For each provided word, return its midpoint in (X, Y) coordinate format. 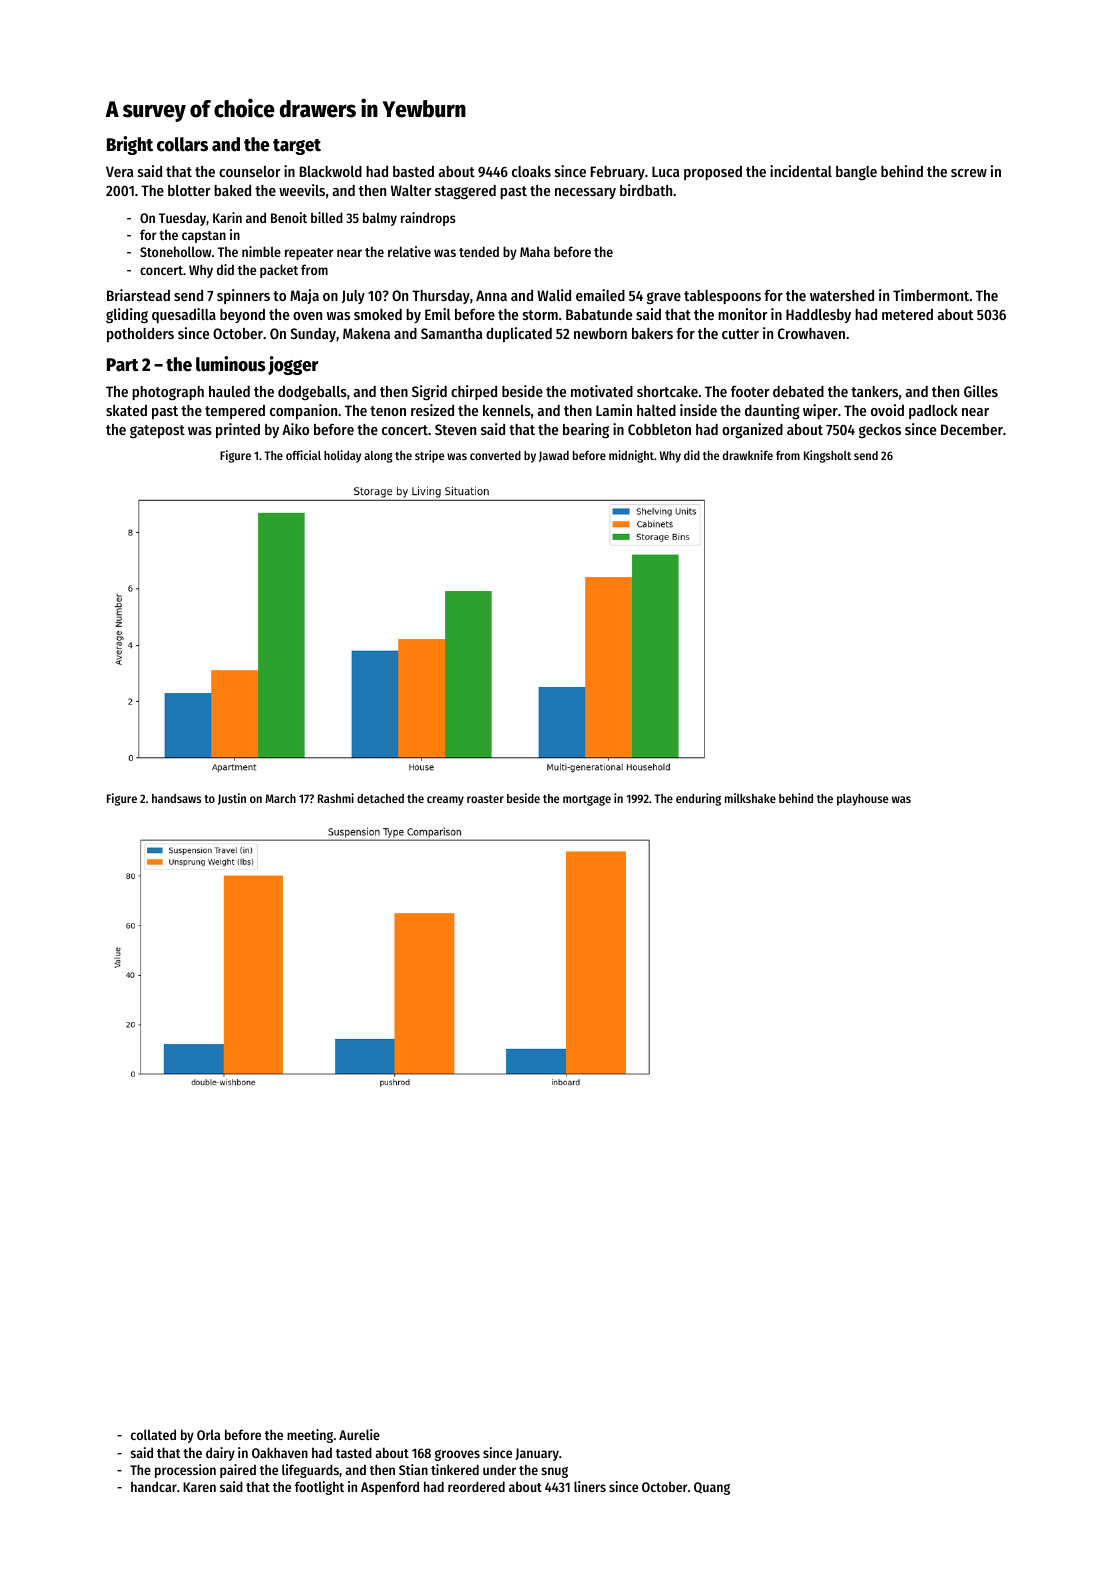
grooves (457, 1455)
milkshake (750, 798)
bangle (856, 173)
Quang (712, 1488)
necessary (585, 193)
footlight (319, 1488)
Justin (232, 799)
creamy (445, 801)
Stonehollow (175, 251)
